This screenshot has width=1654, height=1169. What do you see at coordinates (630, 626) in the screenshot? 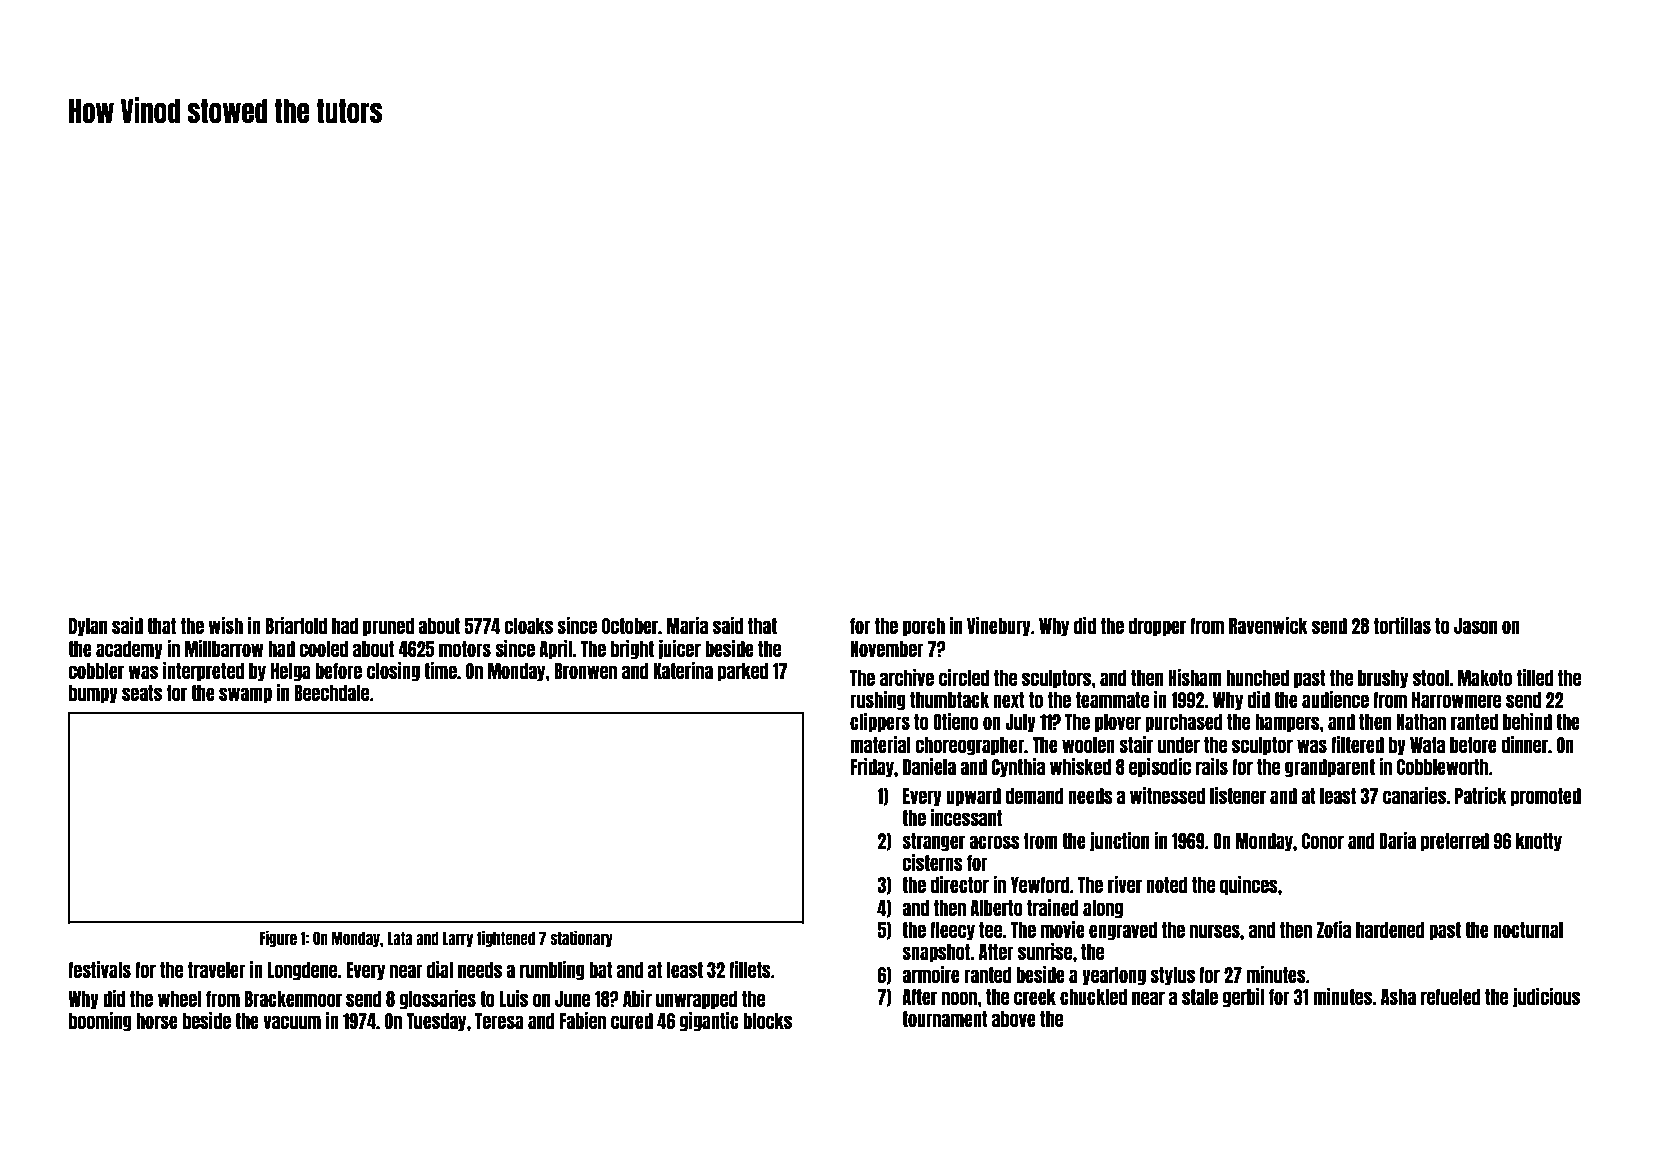
I see `October` at bounding box center [630, 626].
